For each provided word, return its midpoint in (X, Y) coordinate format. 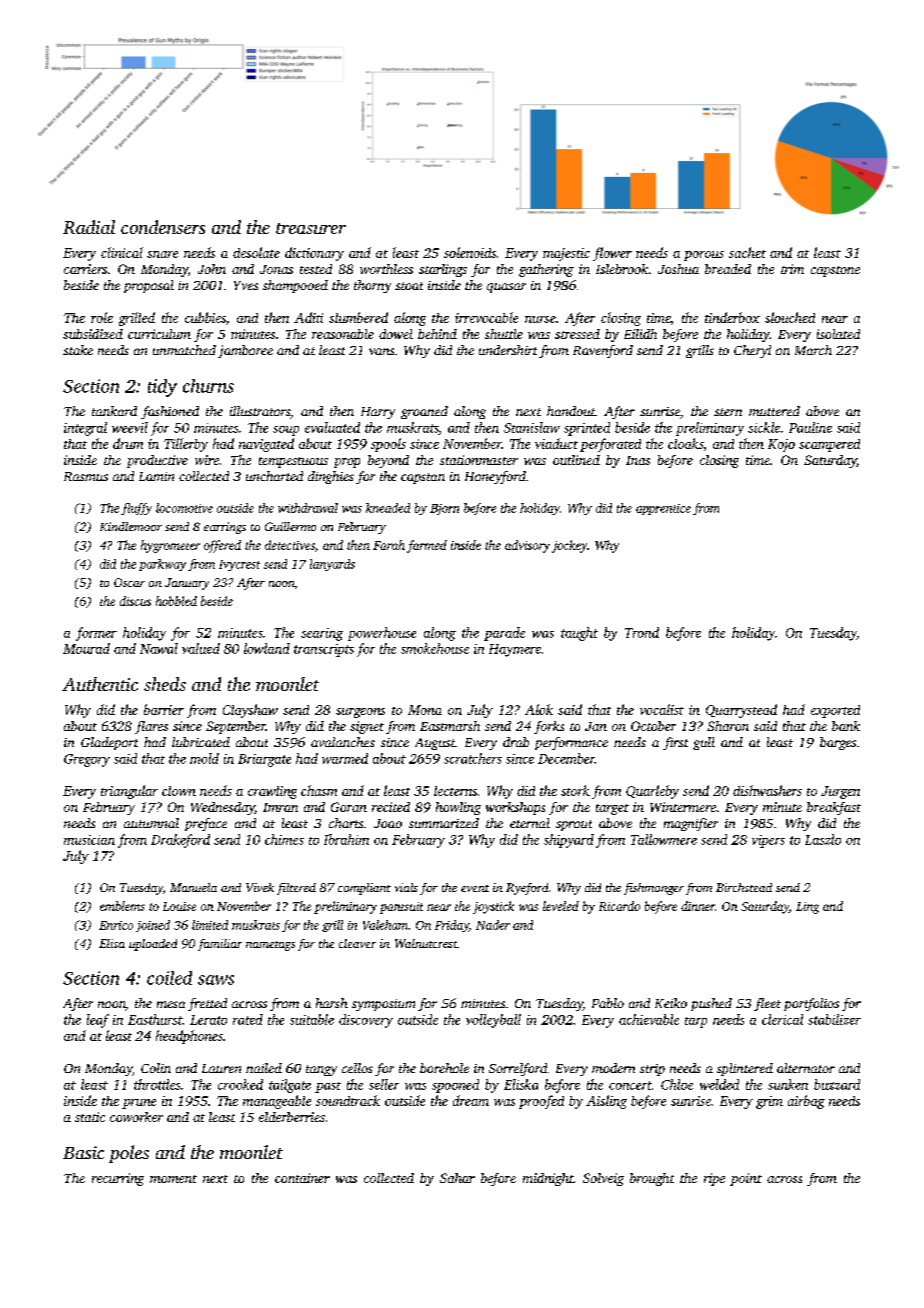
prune (139, 1104)
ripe (714, 1179)
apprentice (663, 509)
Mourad (86, 648)
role (102, 317)
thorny (372, 286)
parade (504, 634)
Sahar (457, 1178)
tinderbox (732, 317)
